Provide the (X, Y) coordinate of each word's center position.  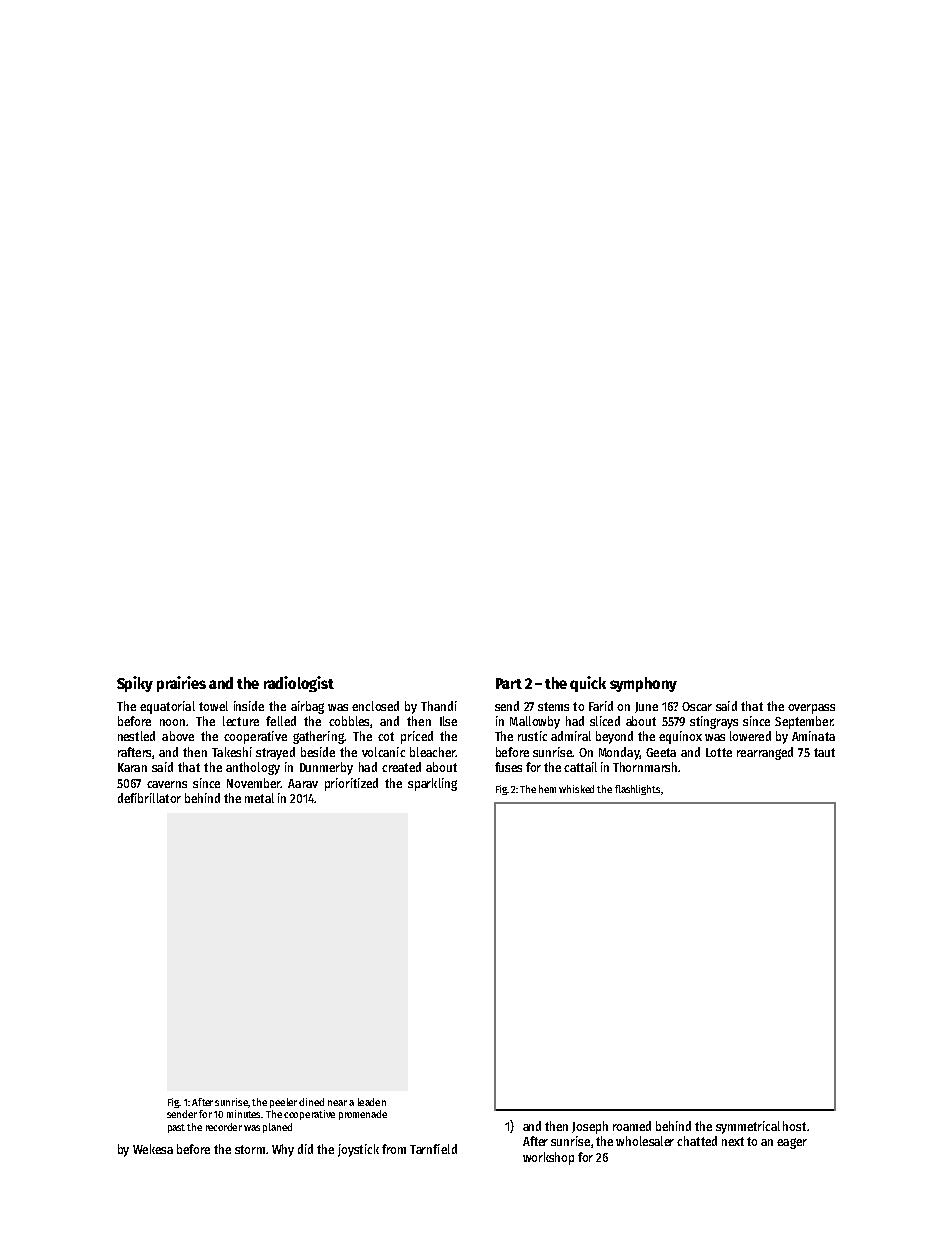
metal (259, 798)
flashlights (637, 790)
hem (547, 789)
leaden (372, 1102)
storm (250, 1149)
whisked (576, 789)
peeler (283, 1103)
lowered (750, 736)
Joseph (590, 1127)
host (794, 1126)
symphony (643, 684)
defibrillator (149, 798)
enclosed (375, 706)
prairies (181, 684)
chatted (697, 1141)
